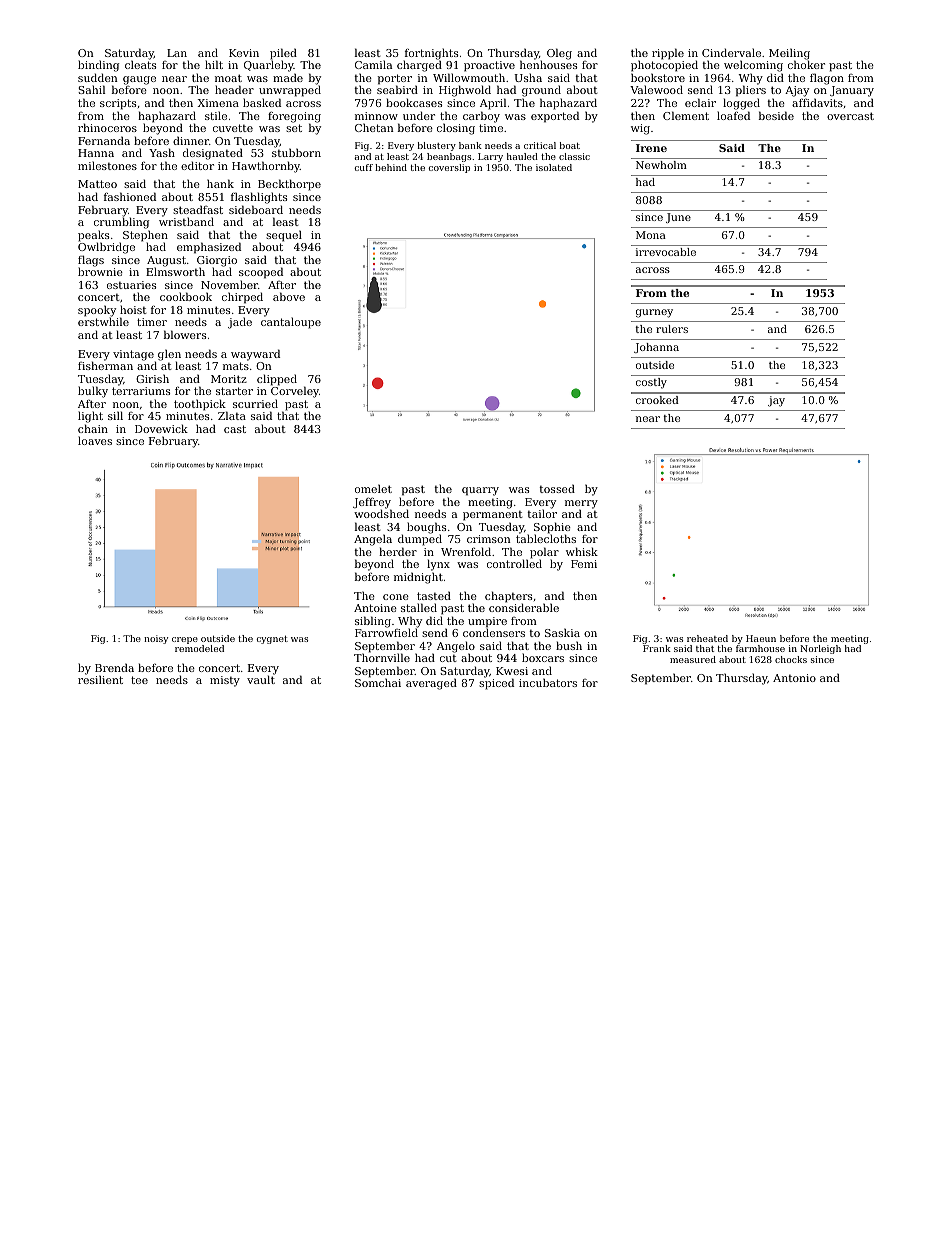 The height and width of the screenshot is (1233, 952). Describe the element at coordinates (480, 491) in the screenshot. I see `quarry` at that location.
